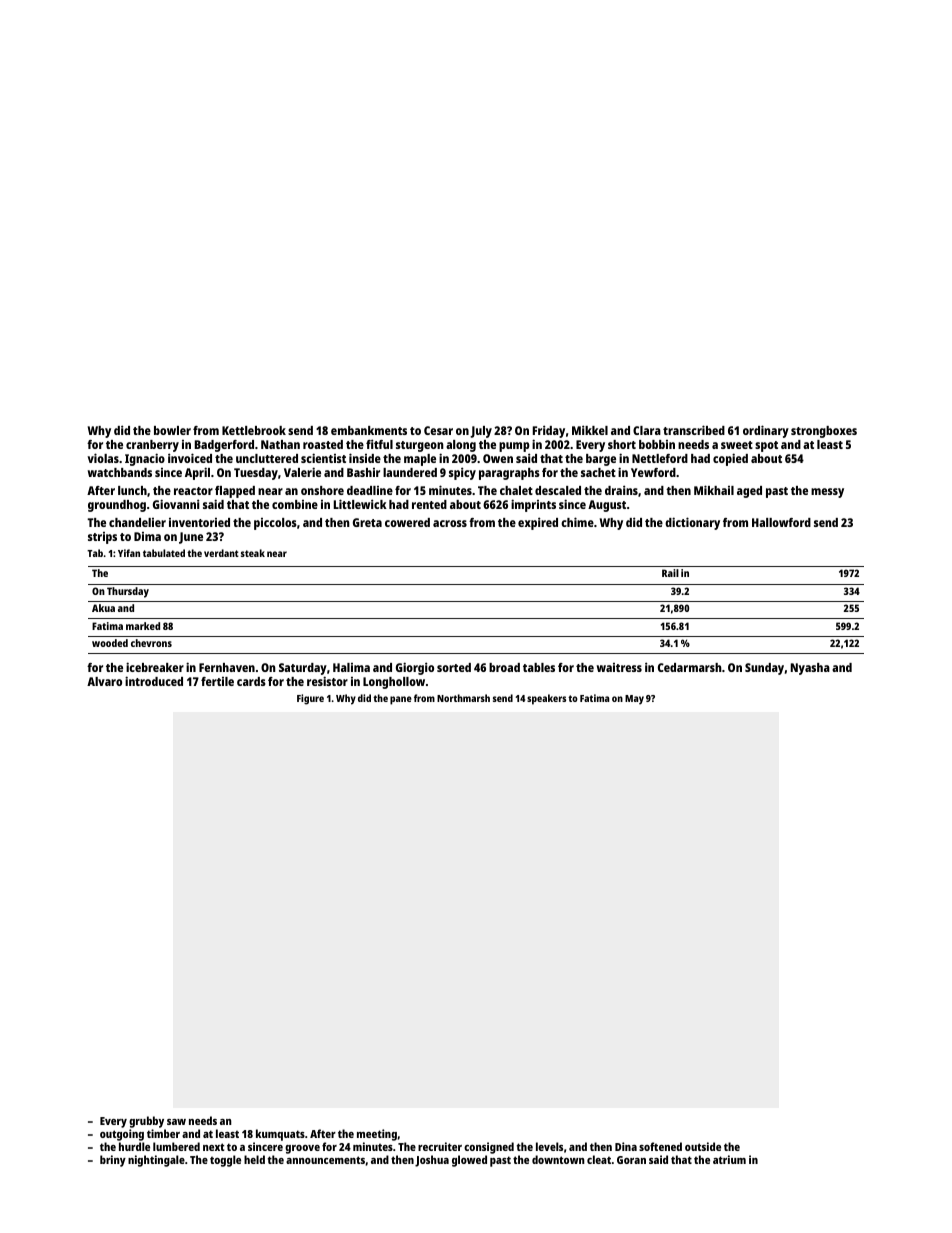 Image resolution: width=952 pixels, height=1233 pixels. Describe the element at coordinates (193, 491) in the document. I see `reactor` at that location.
